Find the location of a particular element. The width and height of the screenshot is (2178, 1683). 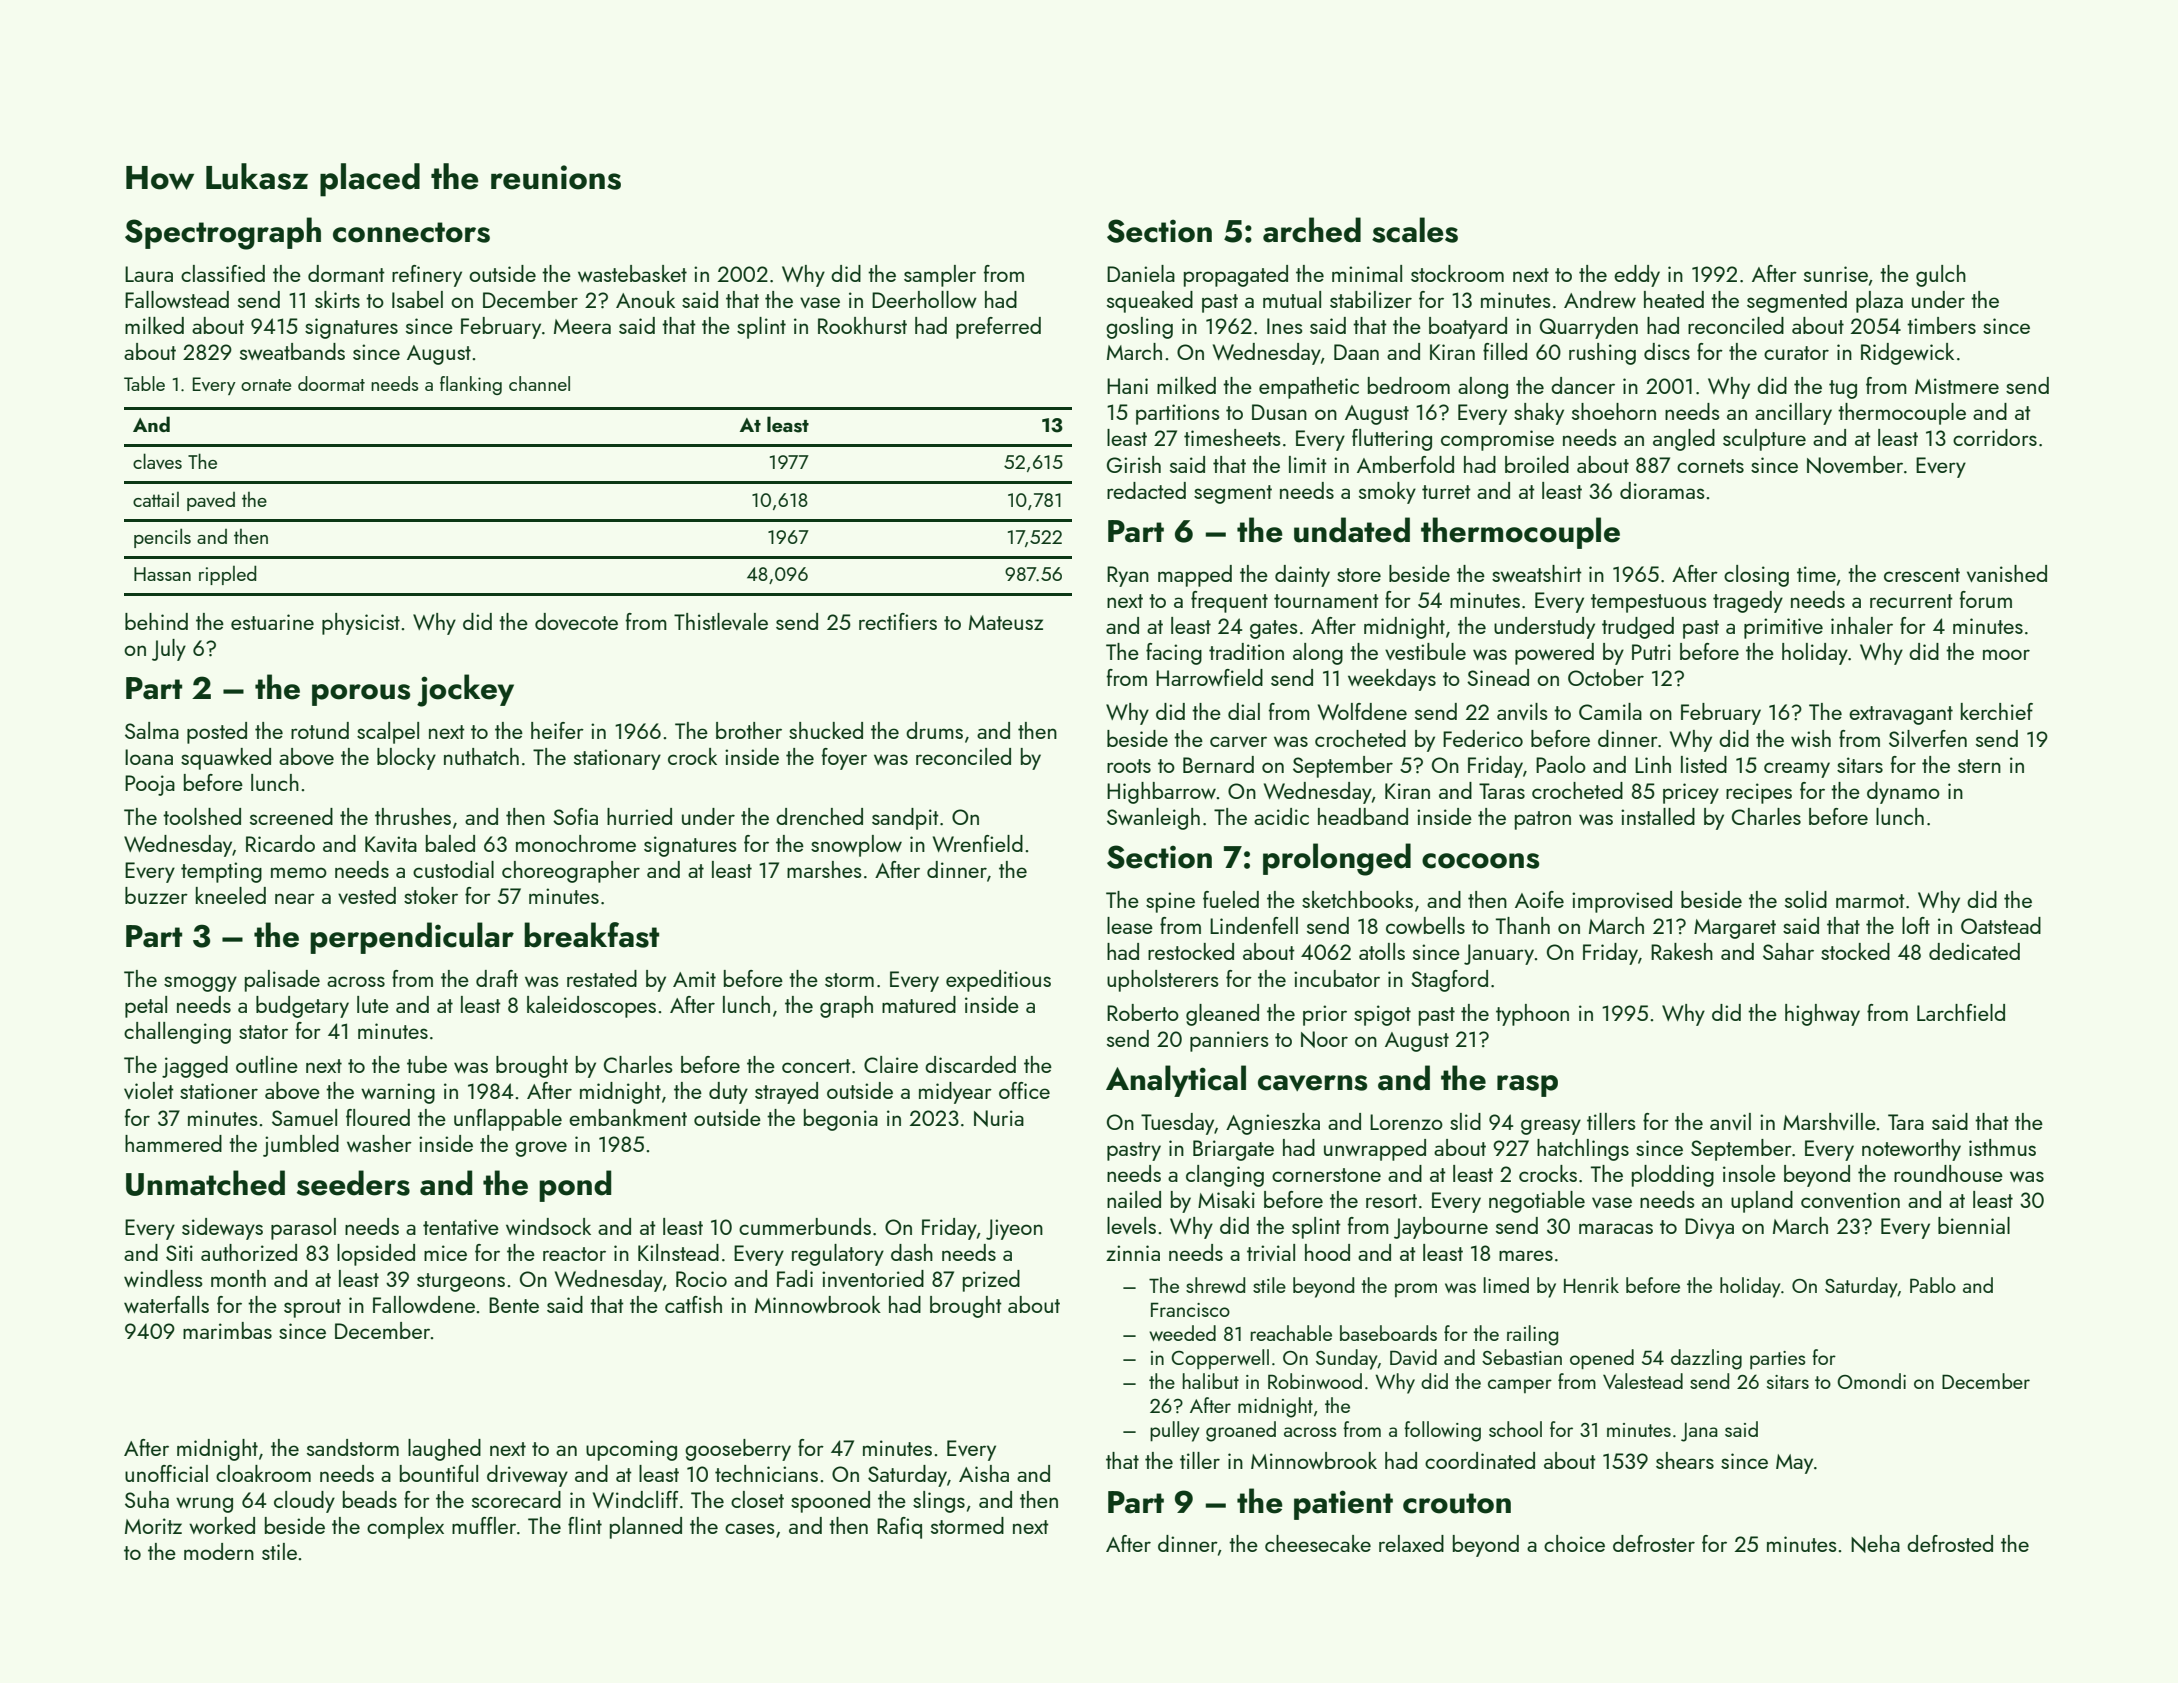

Suha is located at coordinates (147, 1499).
